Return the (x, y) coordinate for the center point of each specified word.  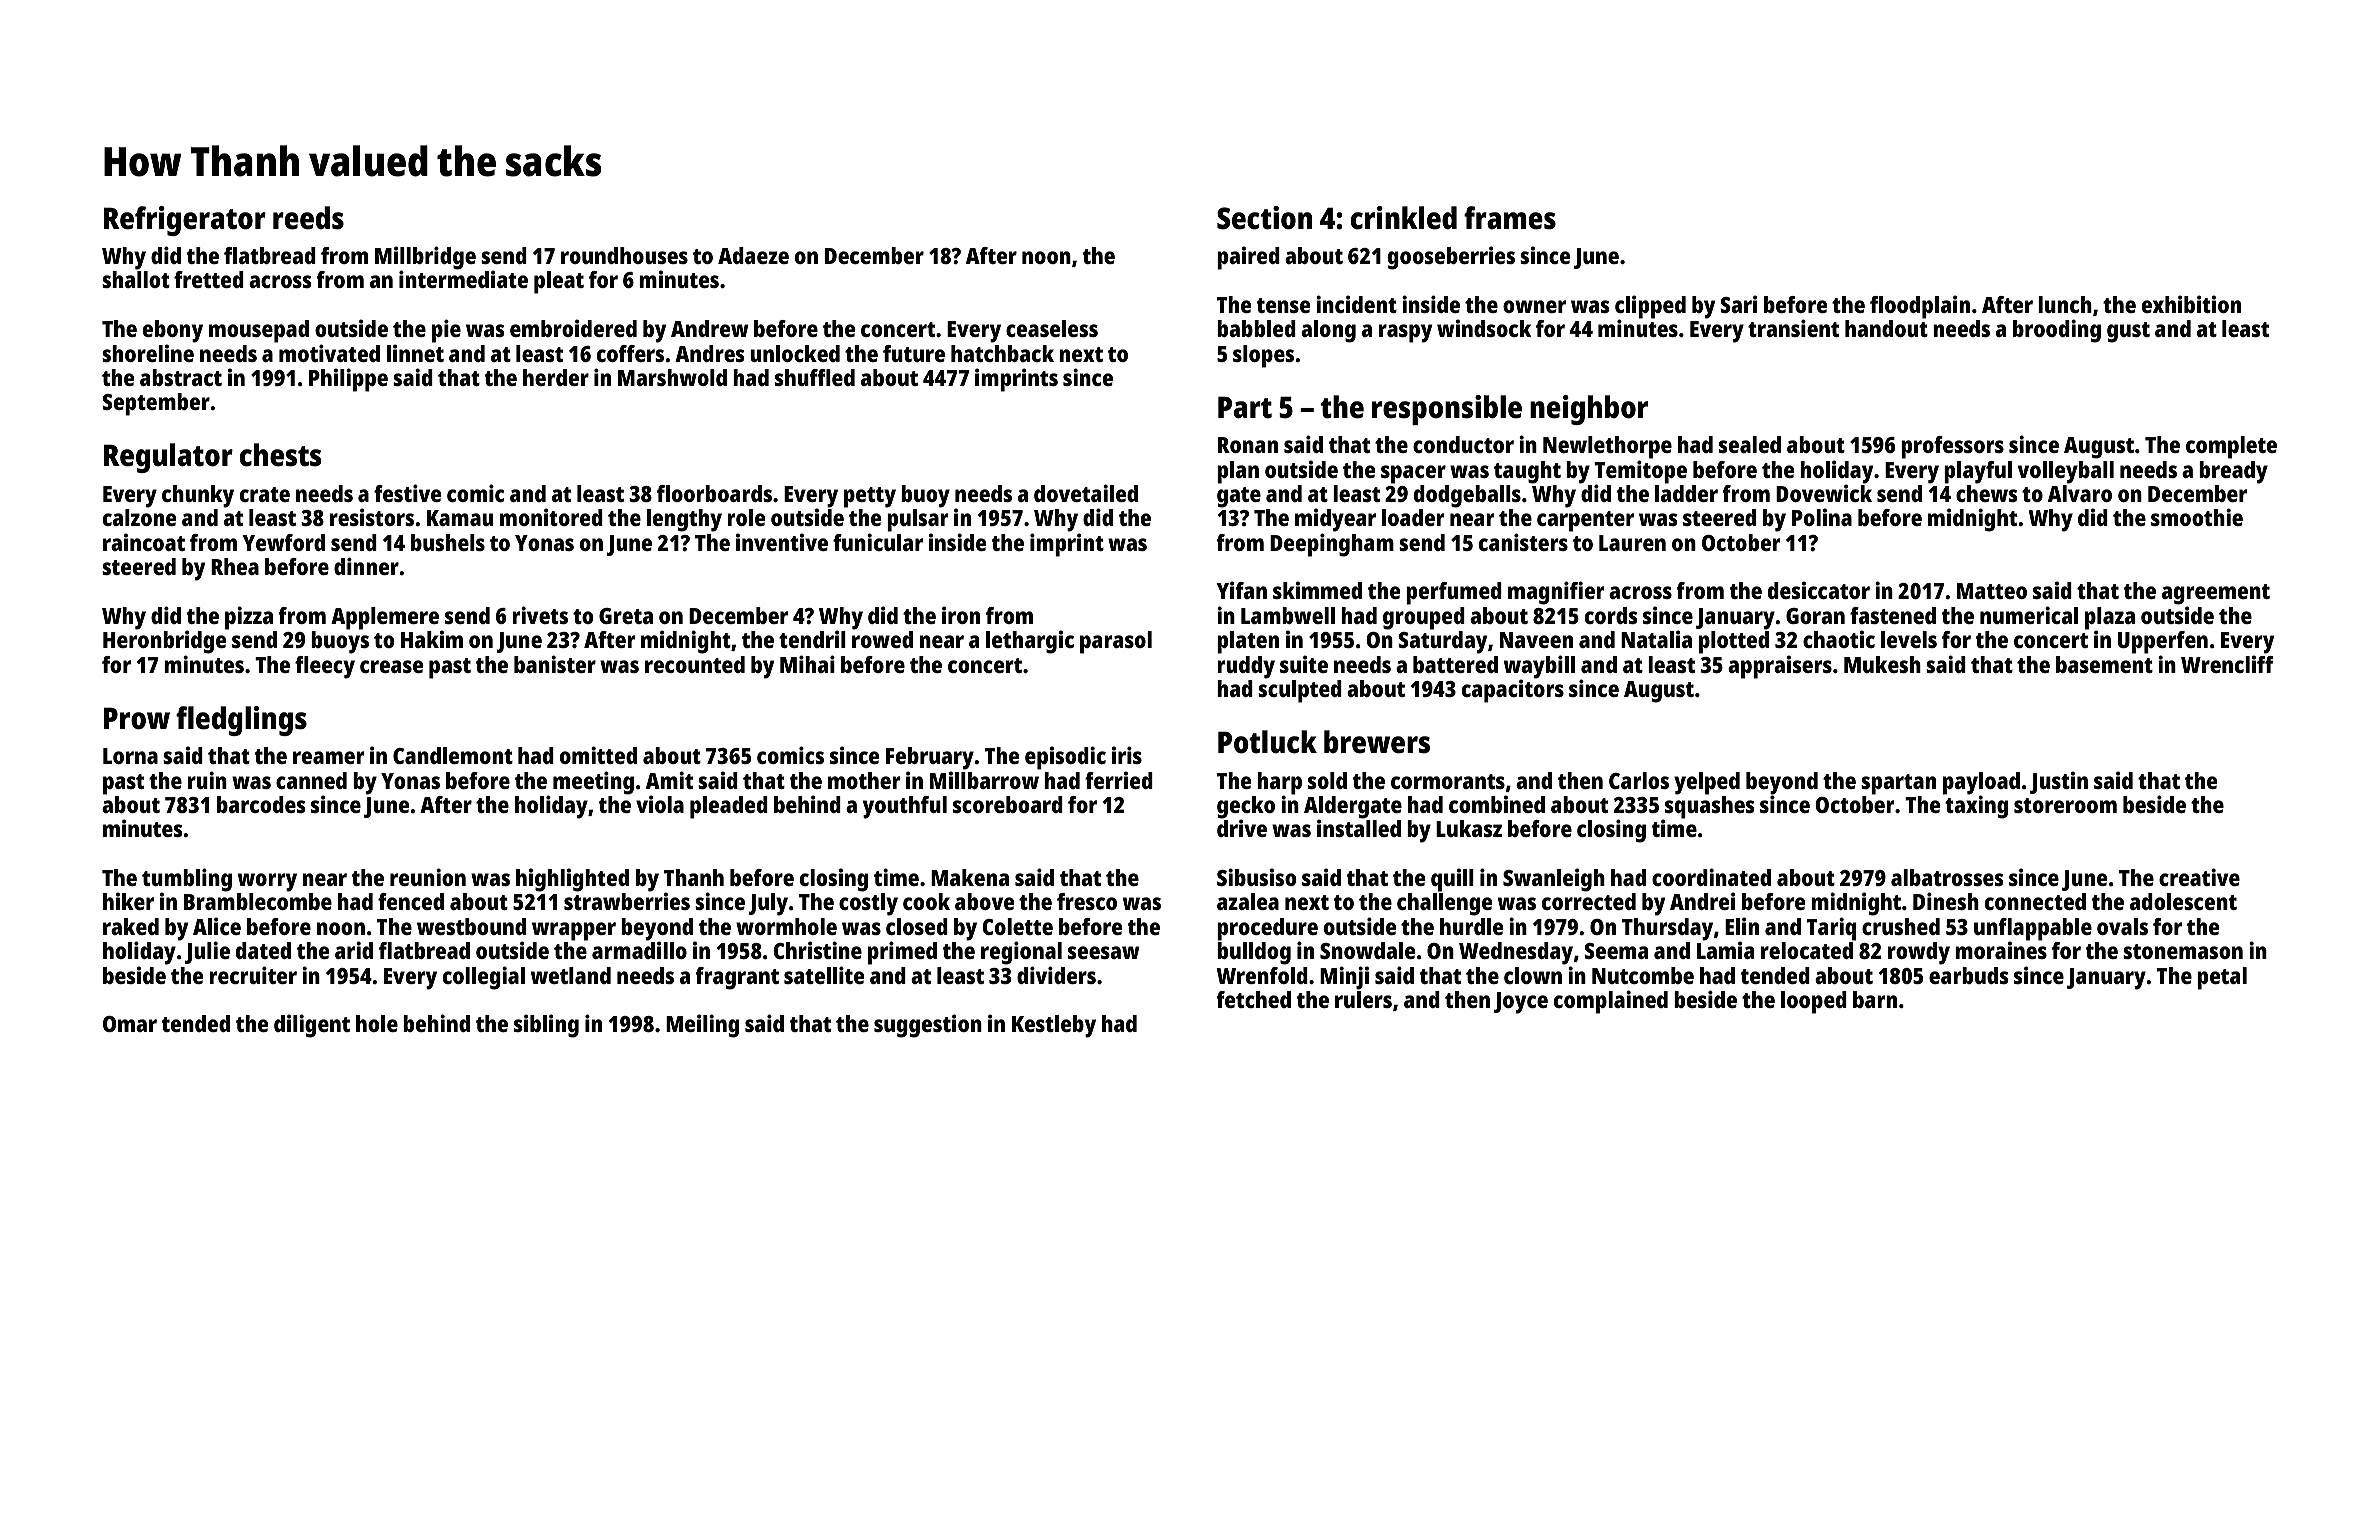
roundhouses (624, 255)
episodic (1065, 758)
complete (2231, 447)
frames (1510, 218)
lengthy (684, 520)
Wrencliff (2227, 664)
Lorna (130, 756)
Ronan (1248, 445)
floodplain (1920, 307)
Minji (1344, 978)
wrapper (574, 931)
